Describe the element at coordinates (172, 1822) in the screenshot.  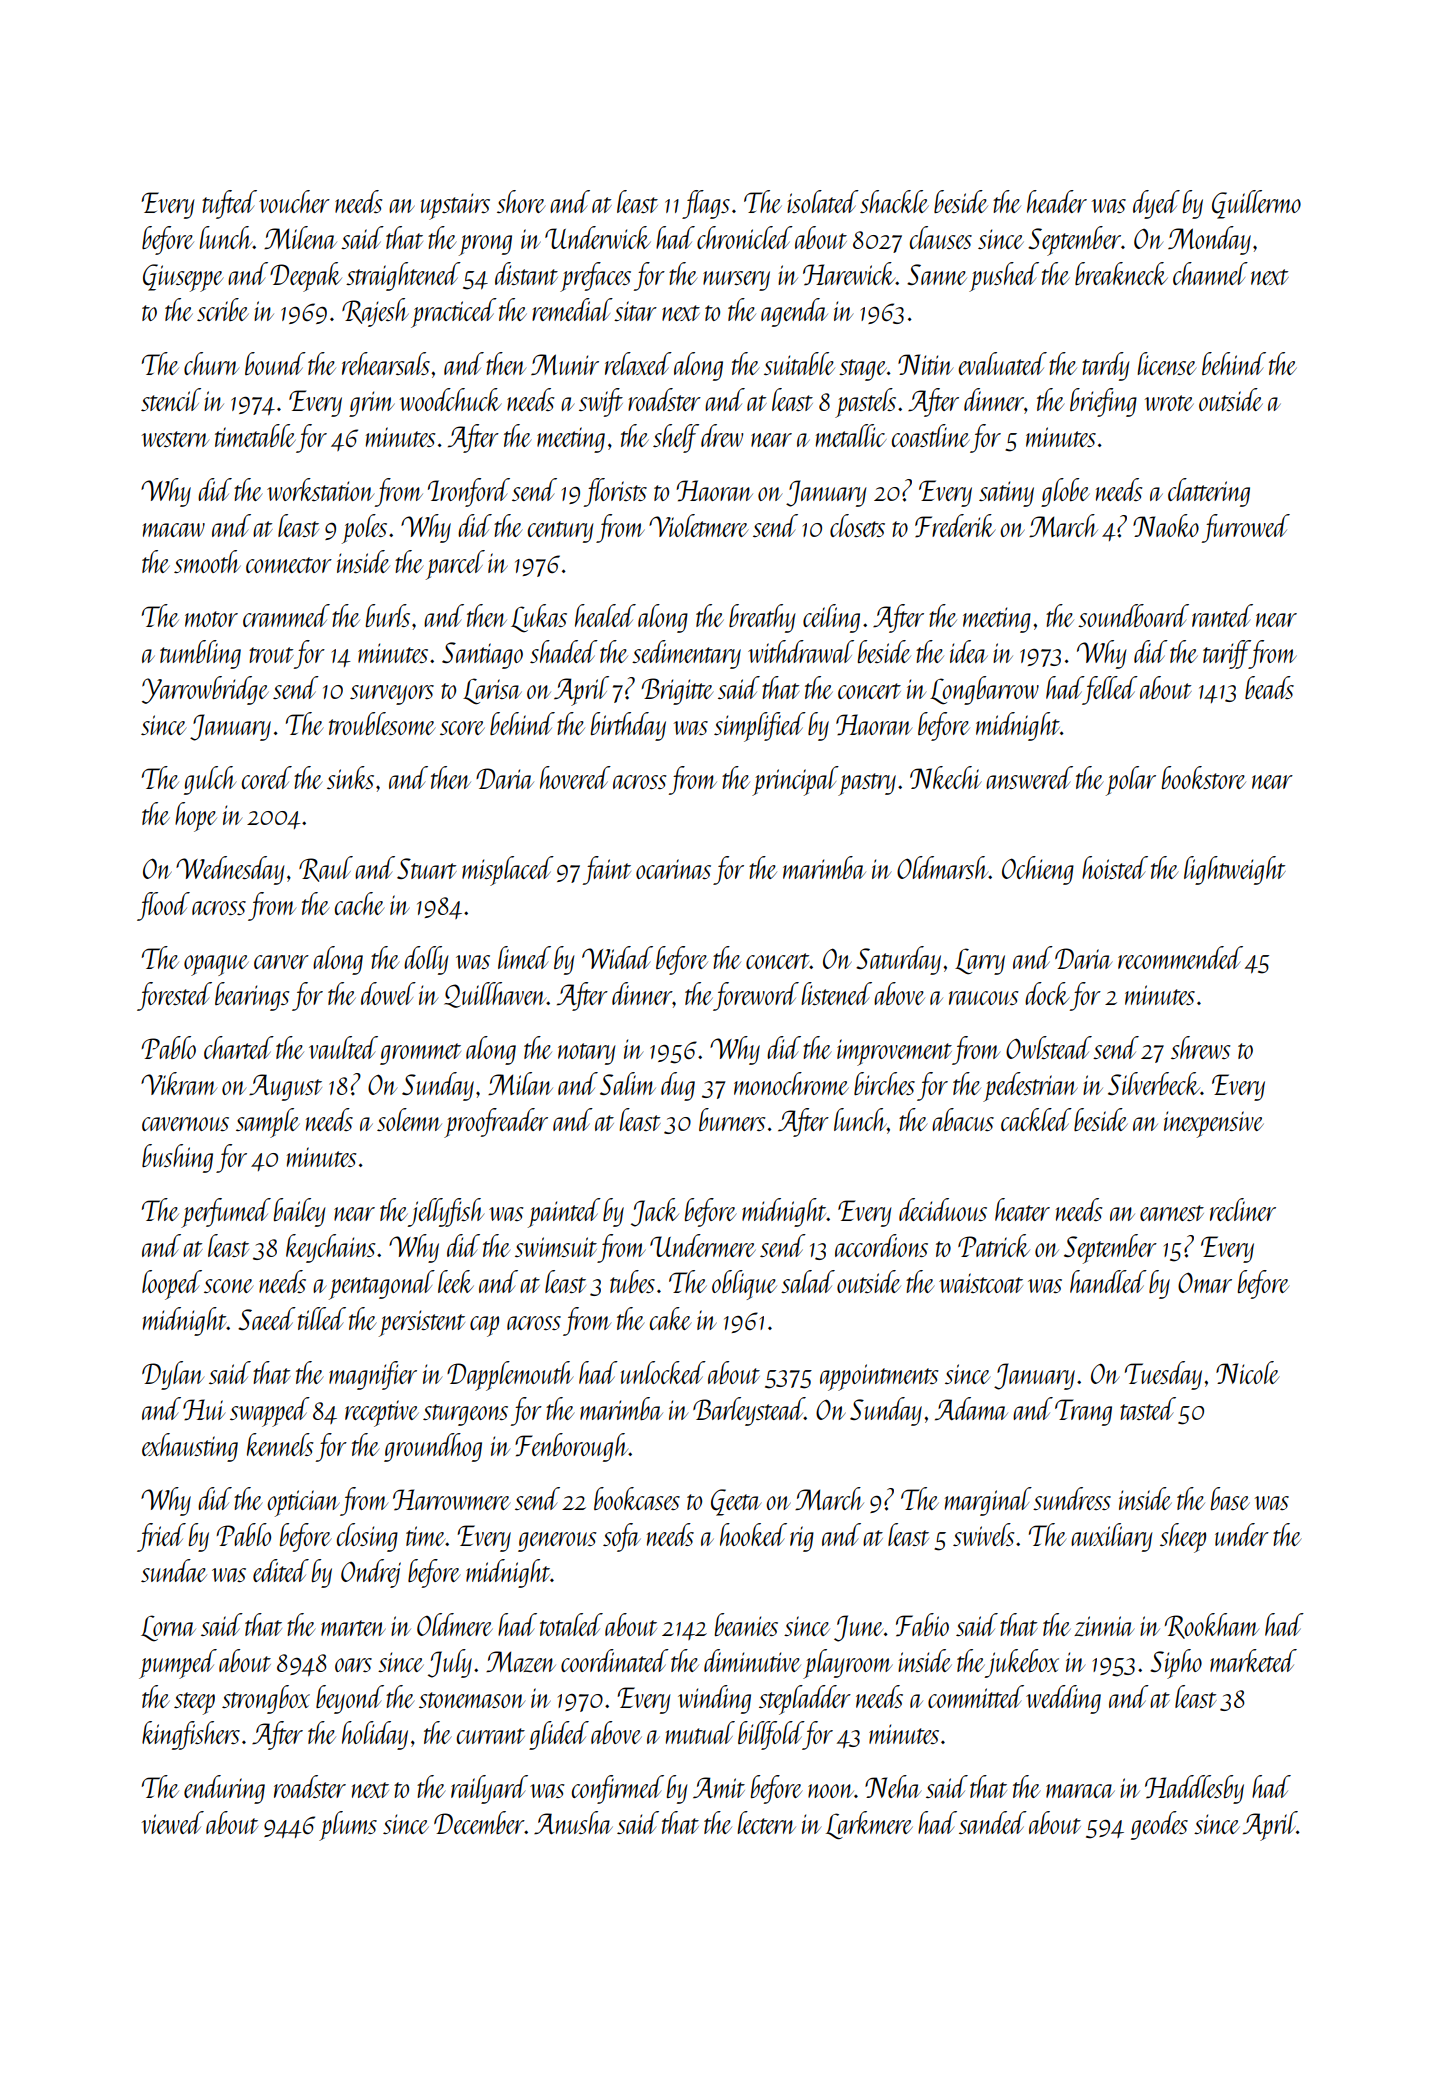
I see `viewed` at that location.
